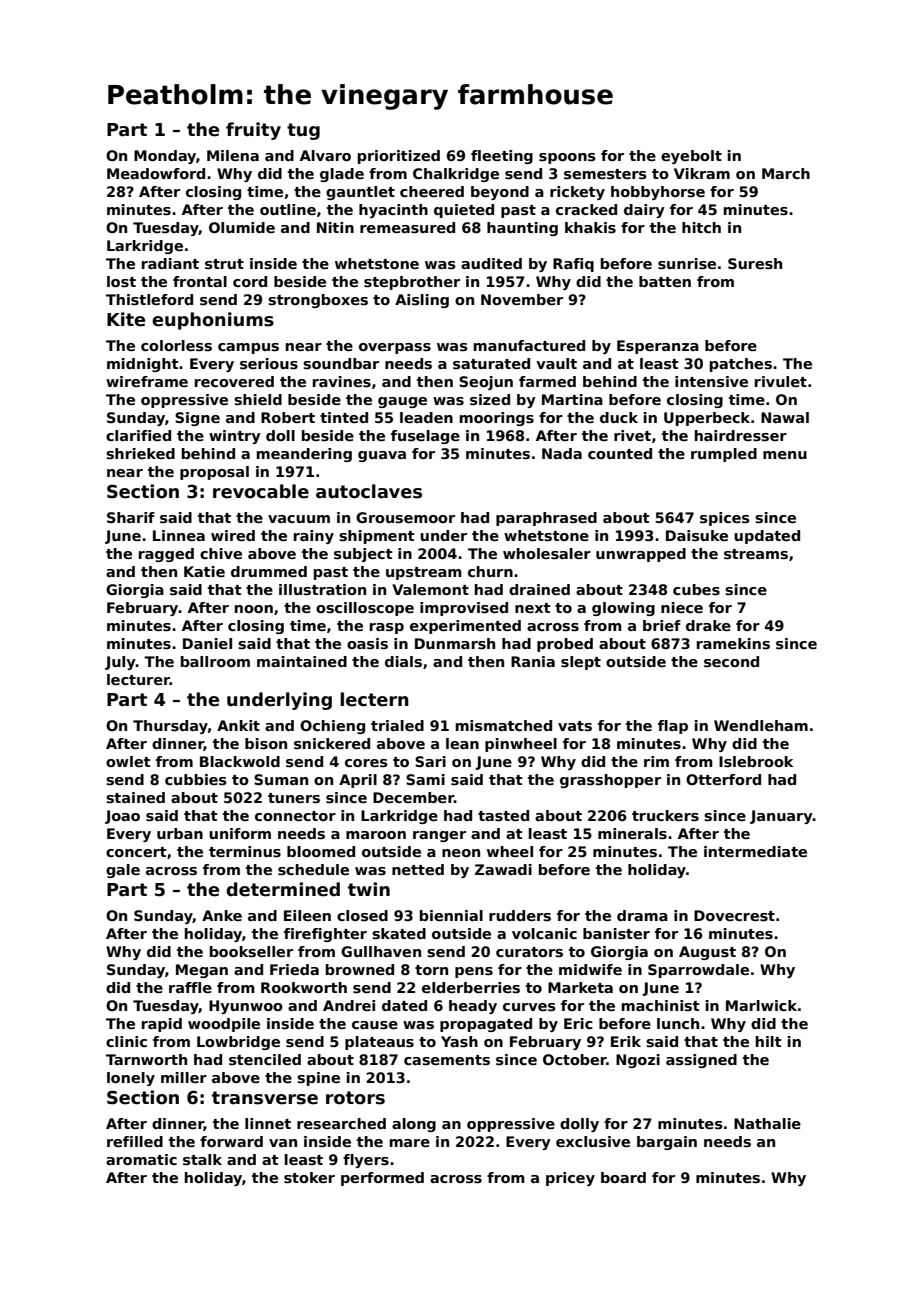 The height and width of the screenshot is (1308, 924). I want to click on rumpled, so click(724, 455).
